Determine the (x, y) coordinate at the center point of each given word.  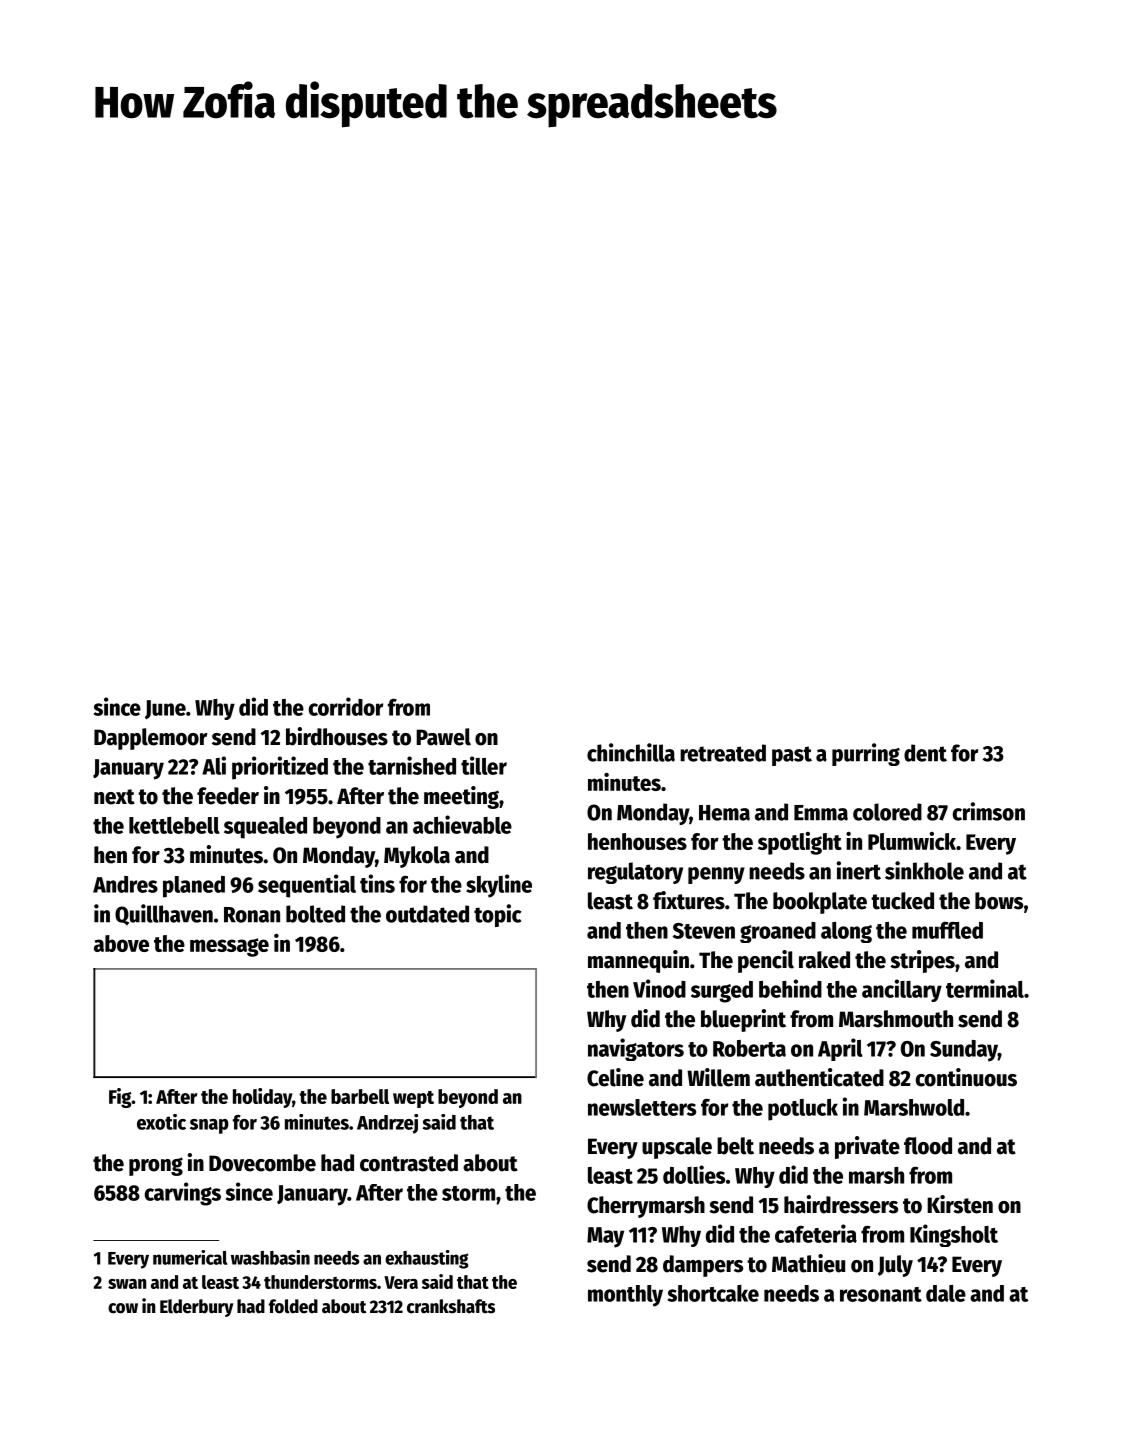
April (840, 1049)
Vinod (659, 988)
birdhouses (337, 736)
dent (925, 753)
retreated (723, 753)
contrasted (409, 1163)
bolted (315, 914)
